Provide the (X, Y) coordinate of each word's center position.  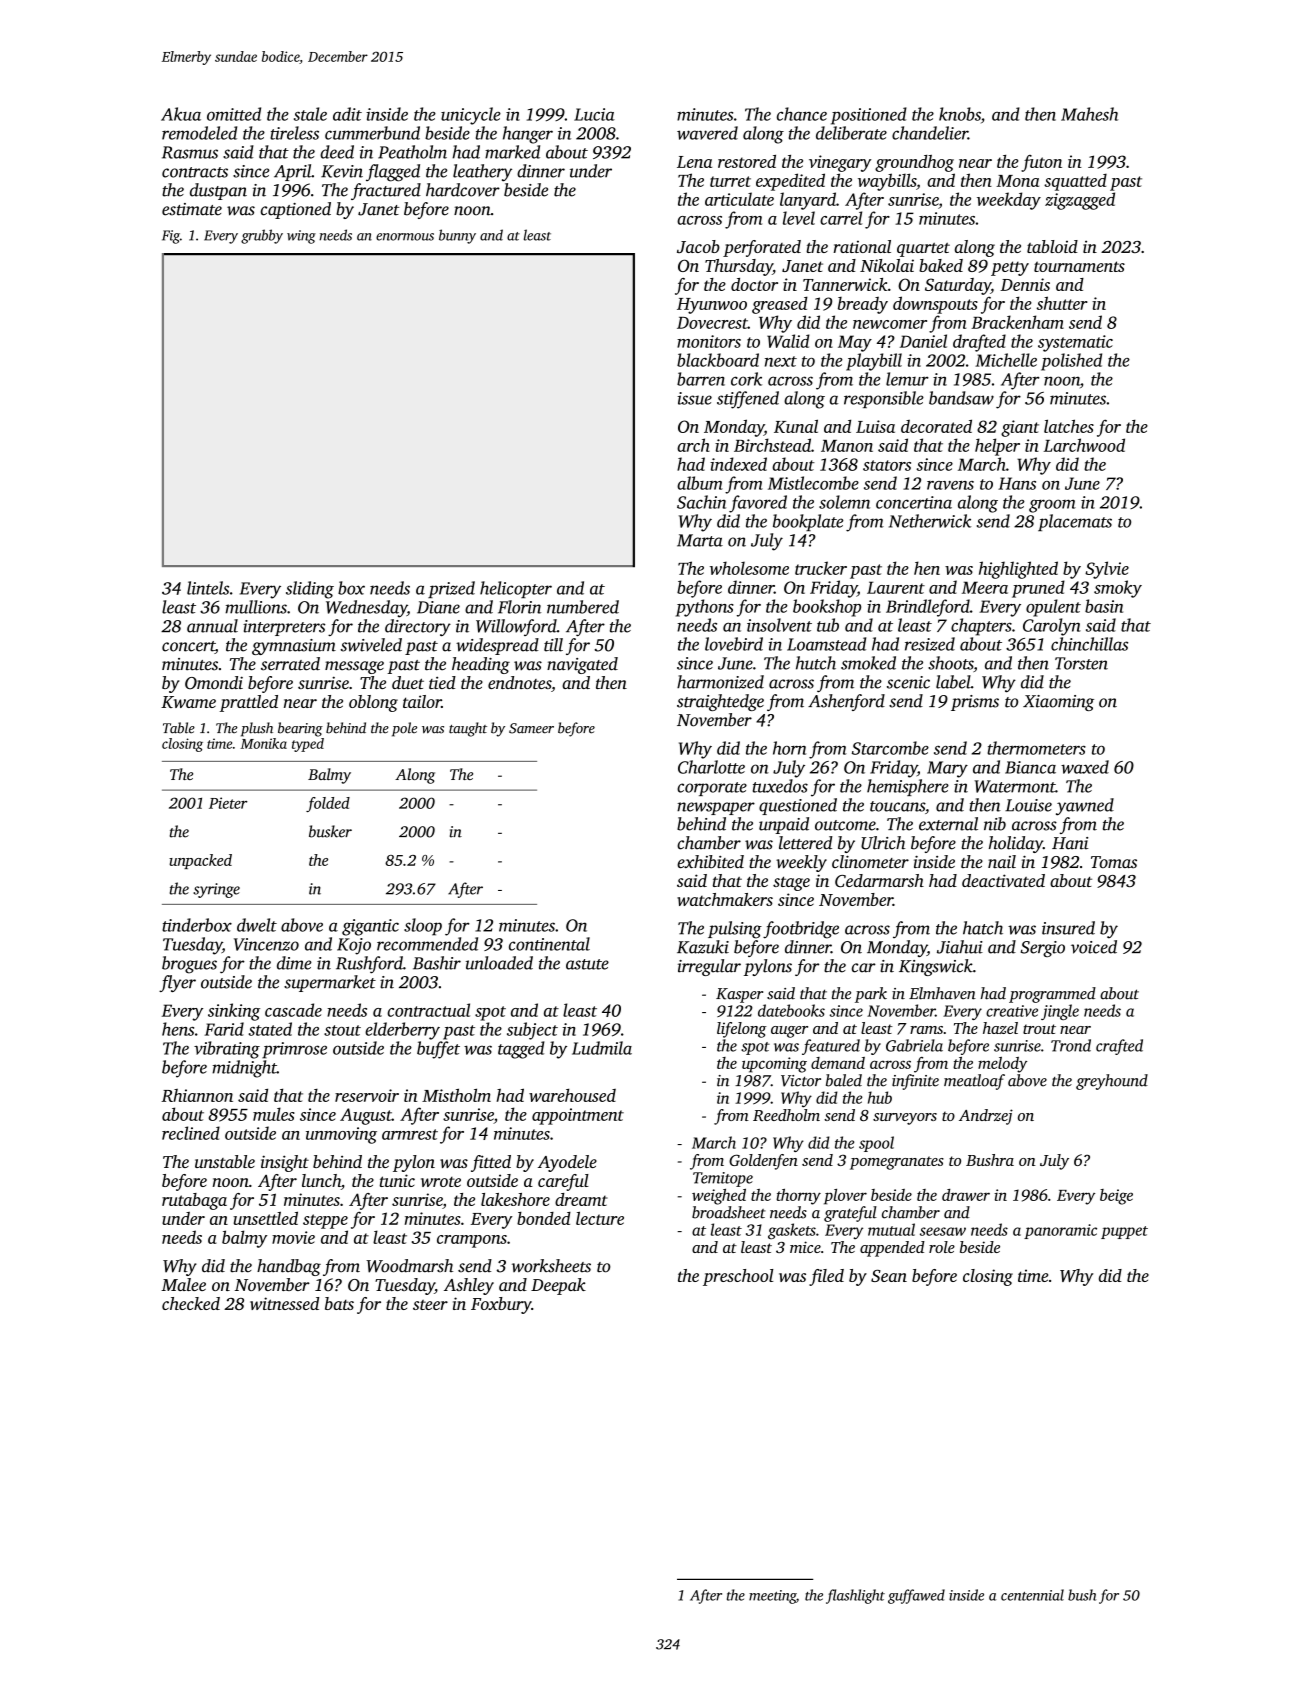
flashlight (855, 1596)
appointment (578, 1116)
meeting (772, 1597)
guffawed (916, 1596)
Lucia (594, 114)
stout (342, 1030)
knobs (960, 114)
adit (347, 114)
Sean (889, 1276)
